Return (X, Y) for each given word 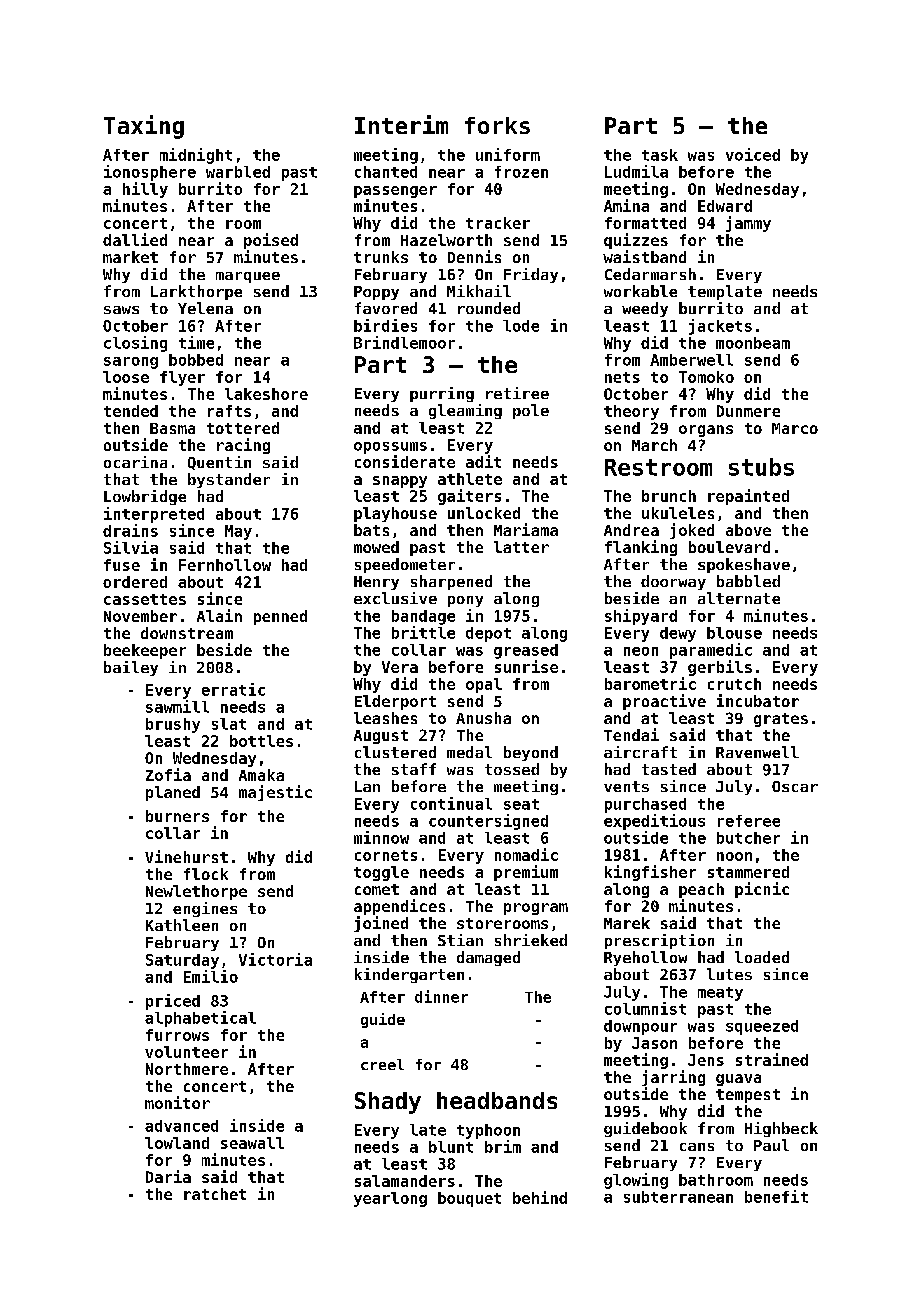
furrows (177, 1035)
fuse (122, 565)
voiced (753, 154)
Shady (388, 1103)
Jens (706, 1060)
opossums (390, 448)
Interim (401, 124)
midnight (196, 156)
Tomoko (706, 377)
